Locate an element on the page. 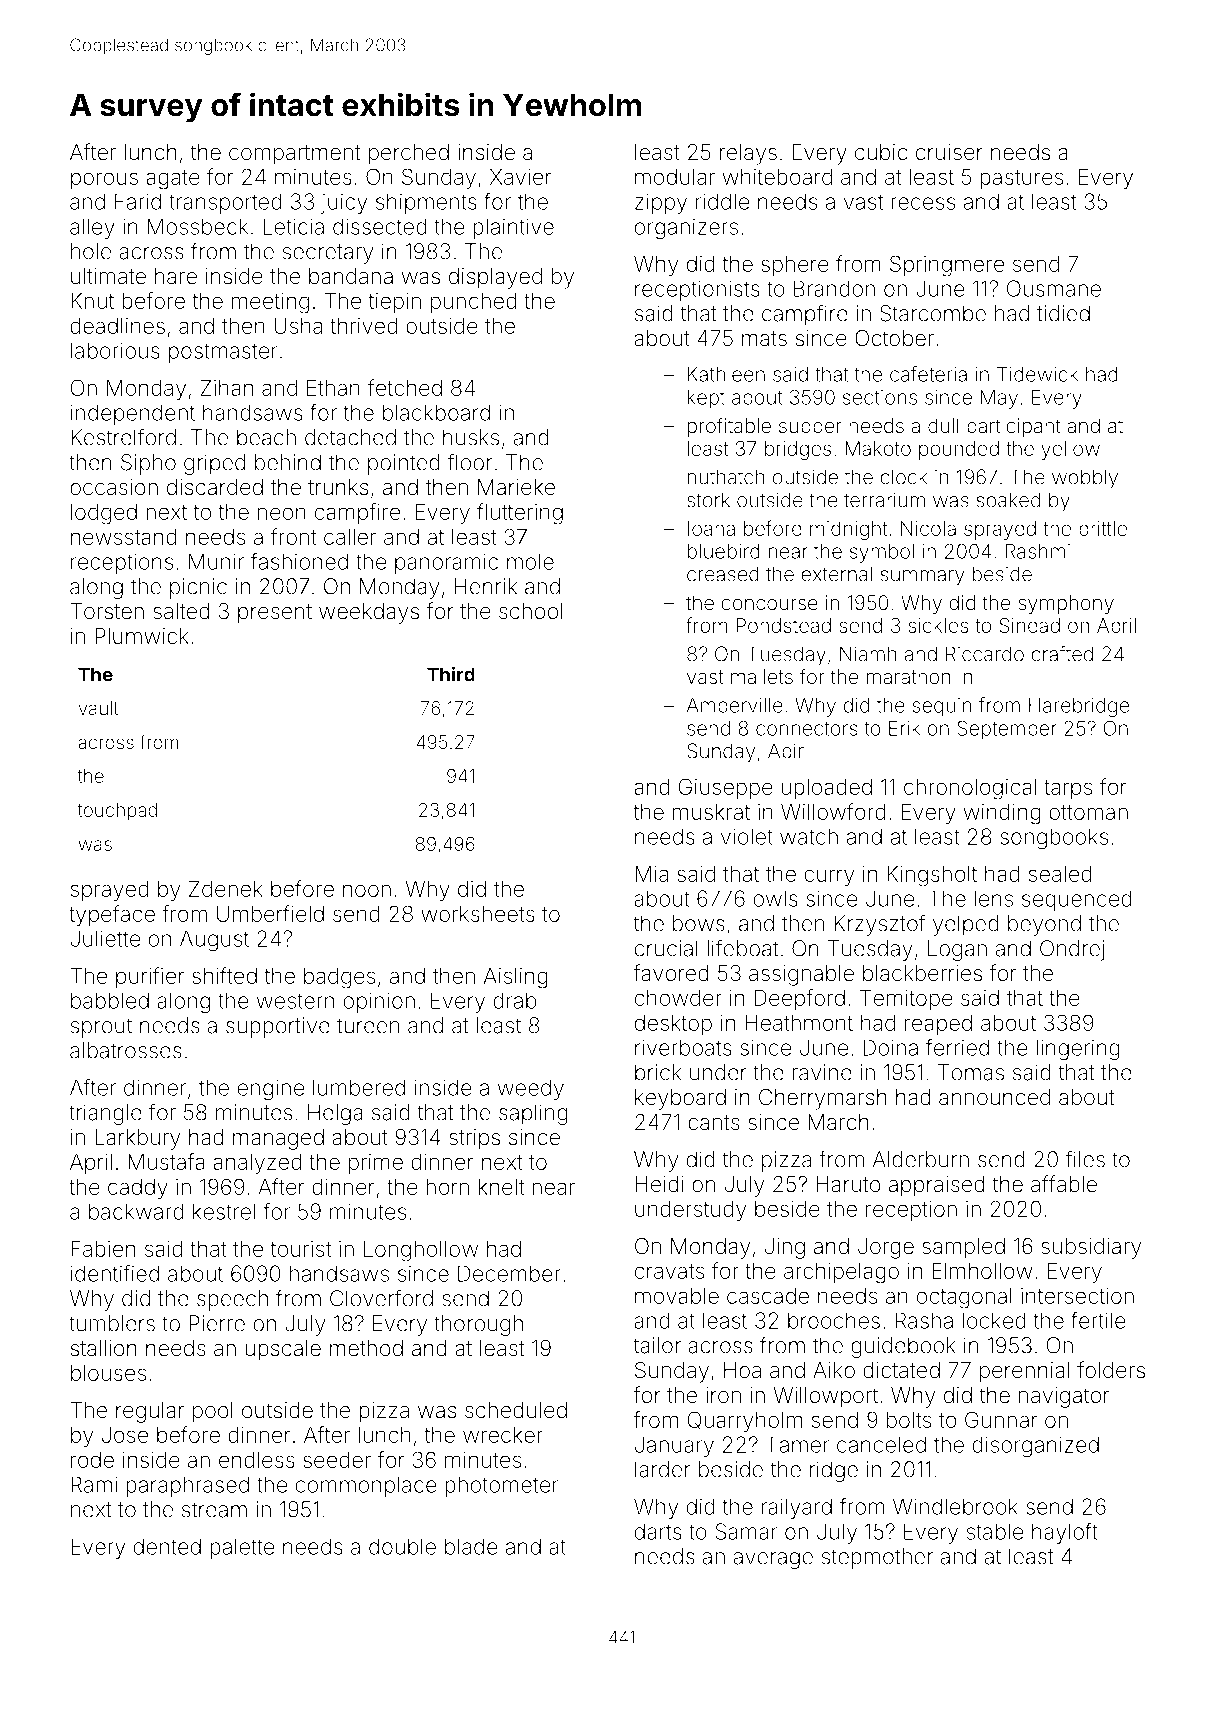  Heidi is located at coordinates (660, 1184).
